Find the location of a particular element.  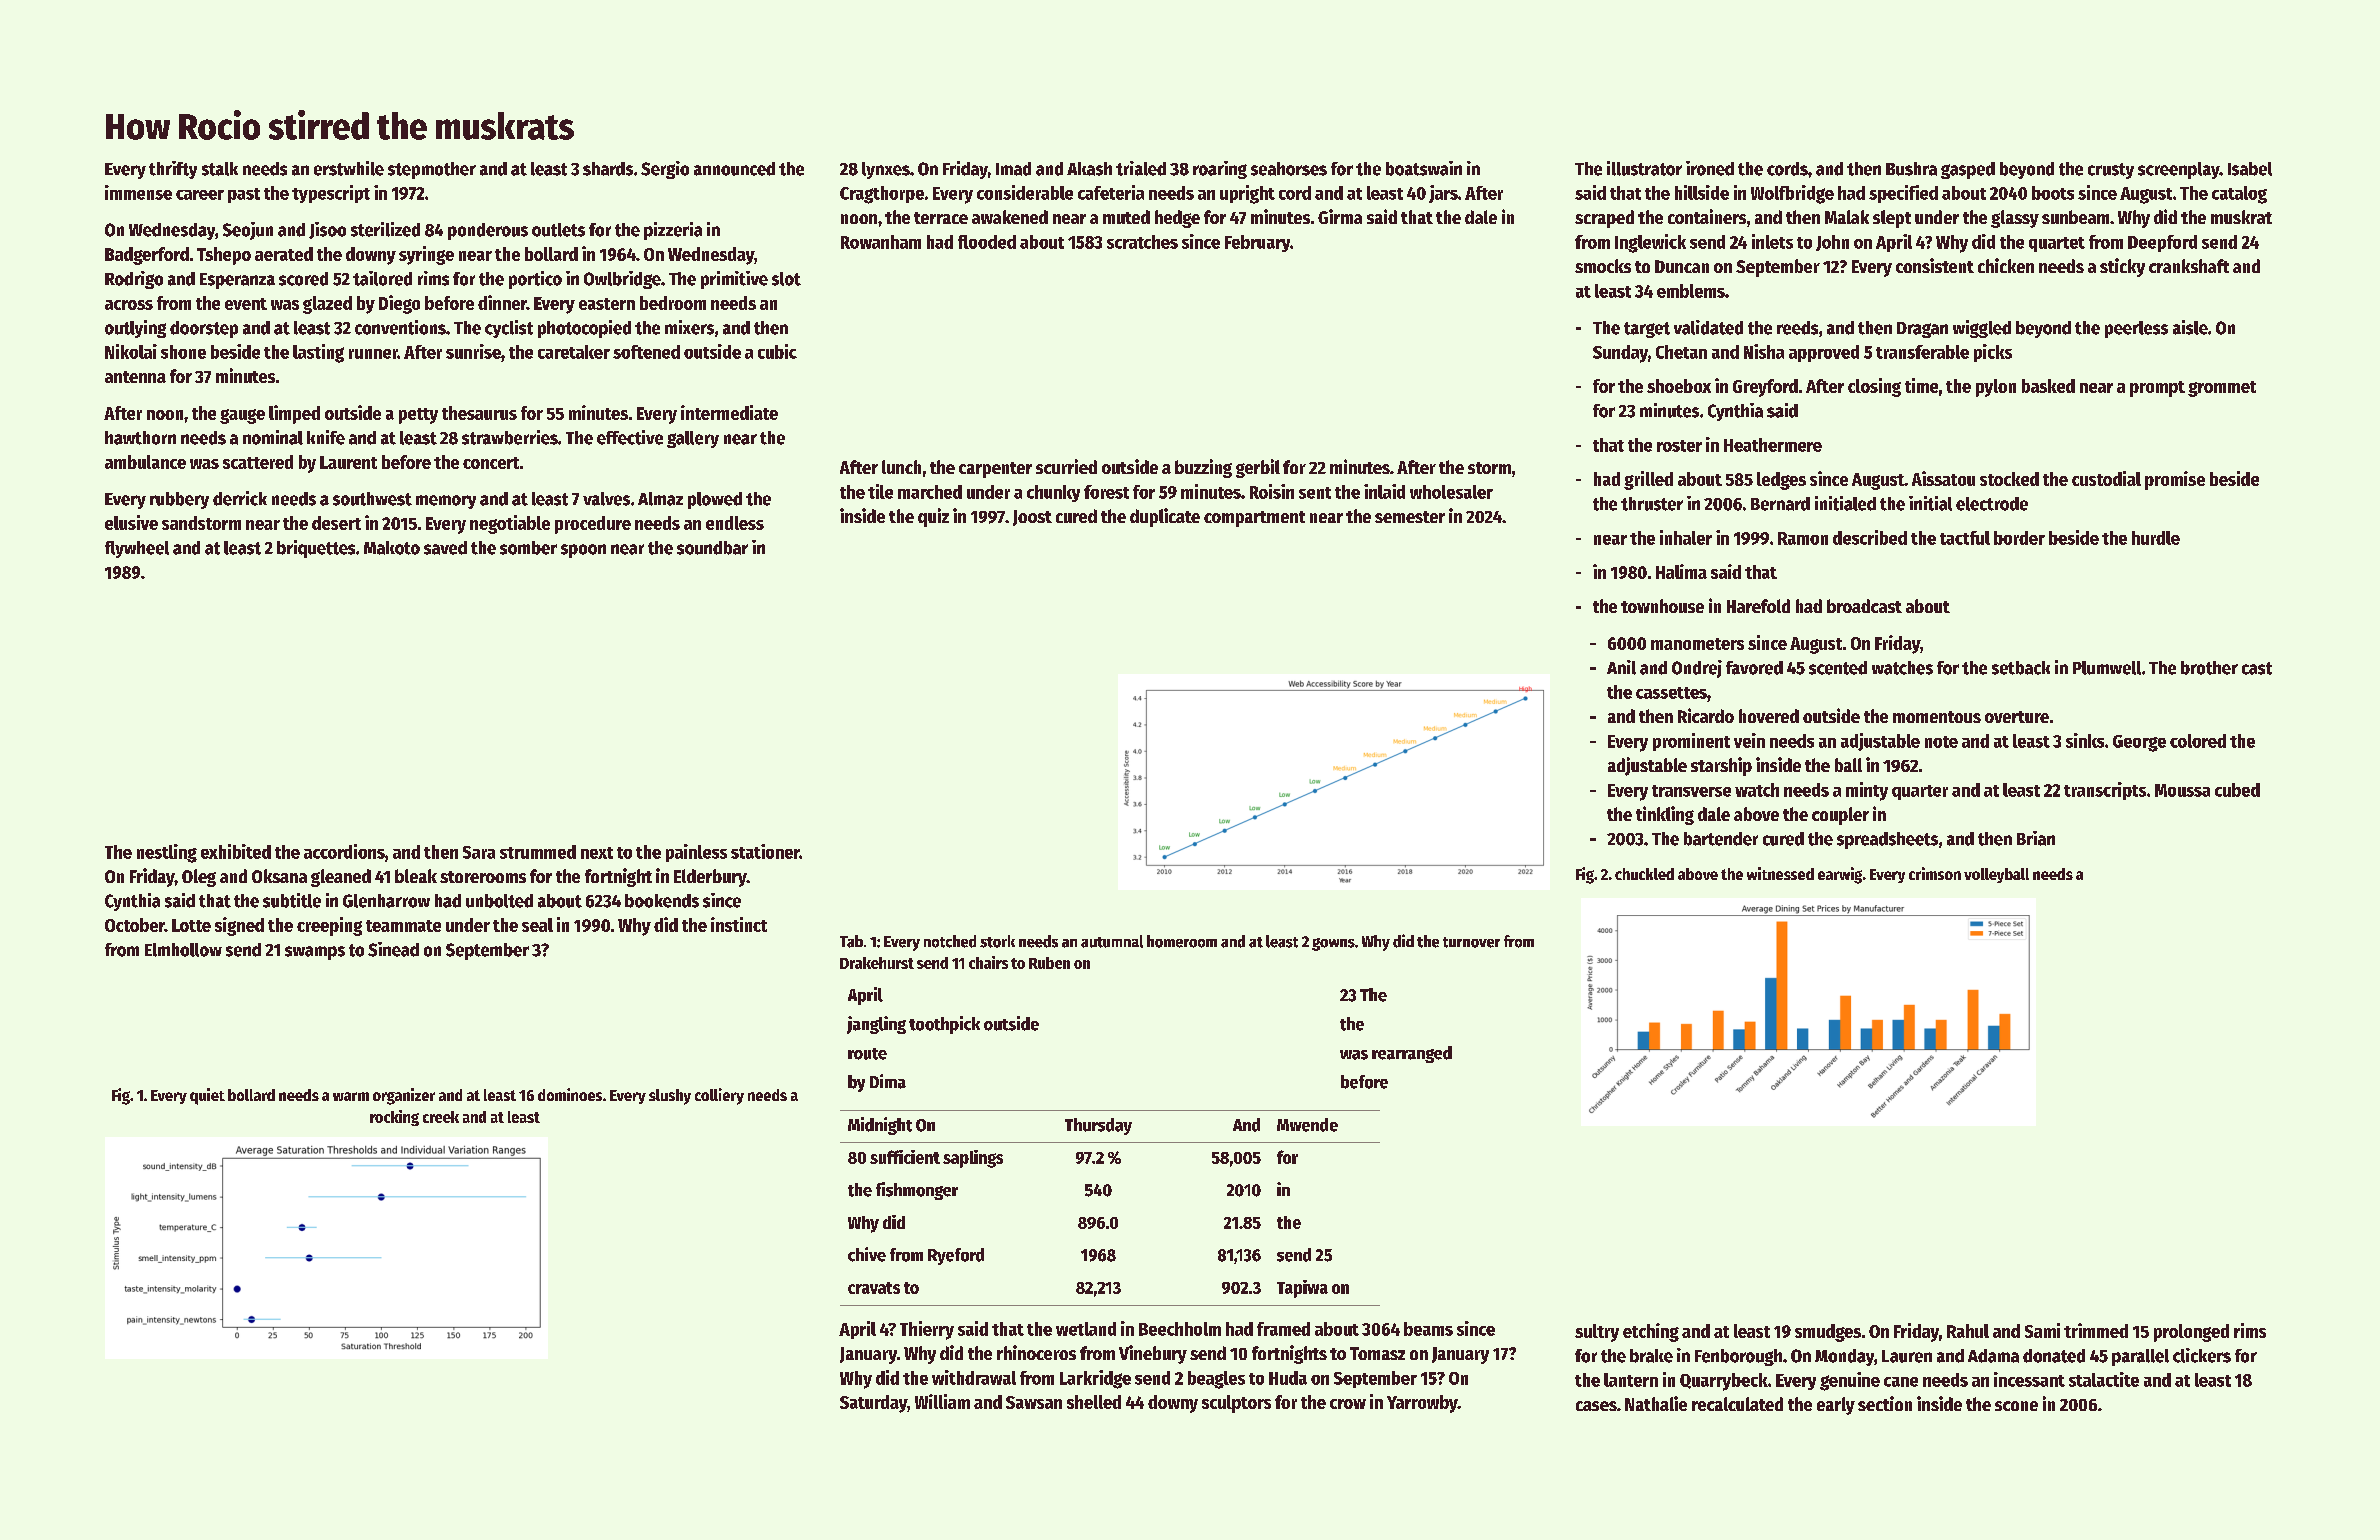

stationer is located at coordinates (765, 851).
